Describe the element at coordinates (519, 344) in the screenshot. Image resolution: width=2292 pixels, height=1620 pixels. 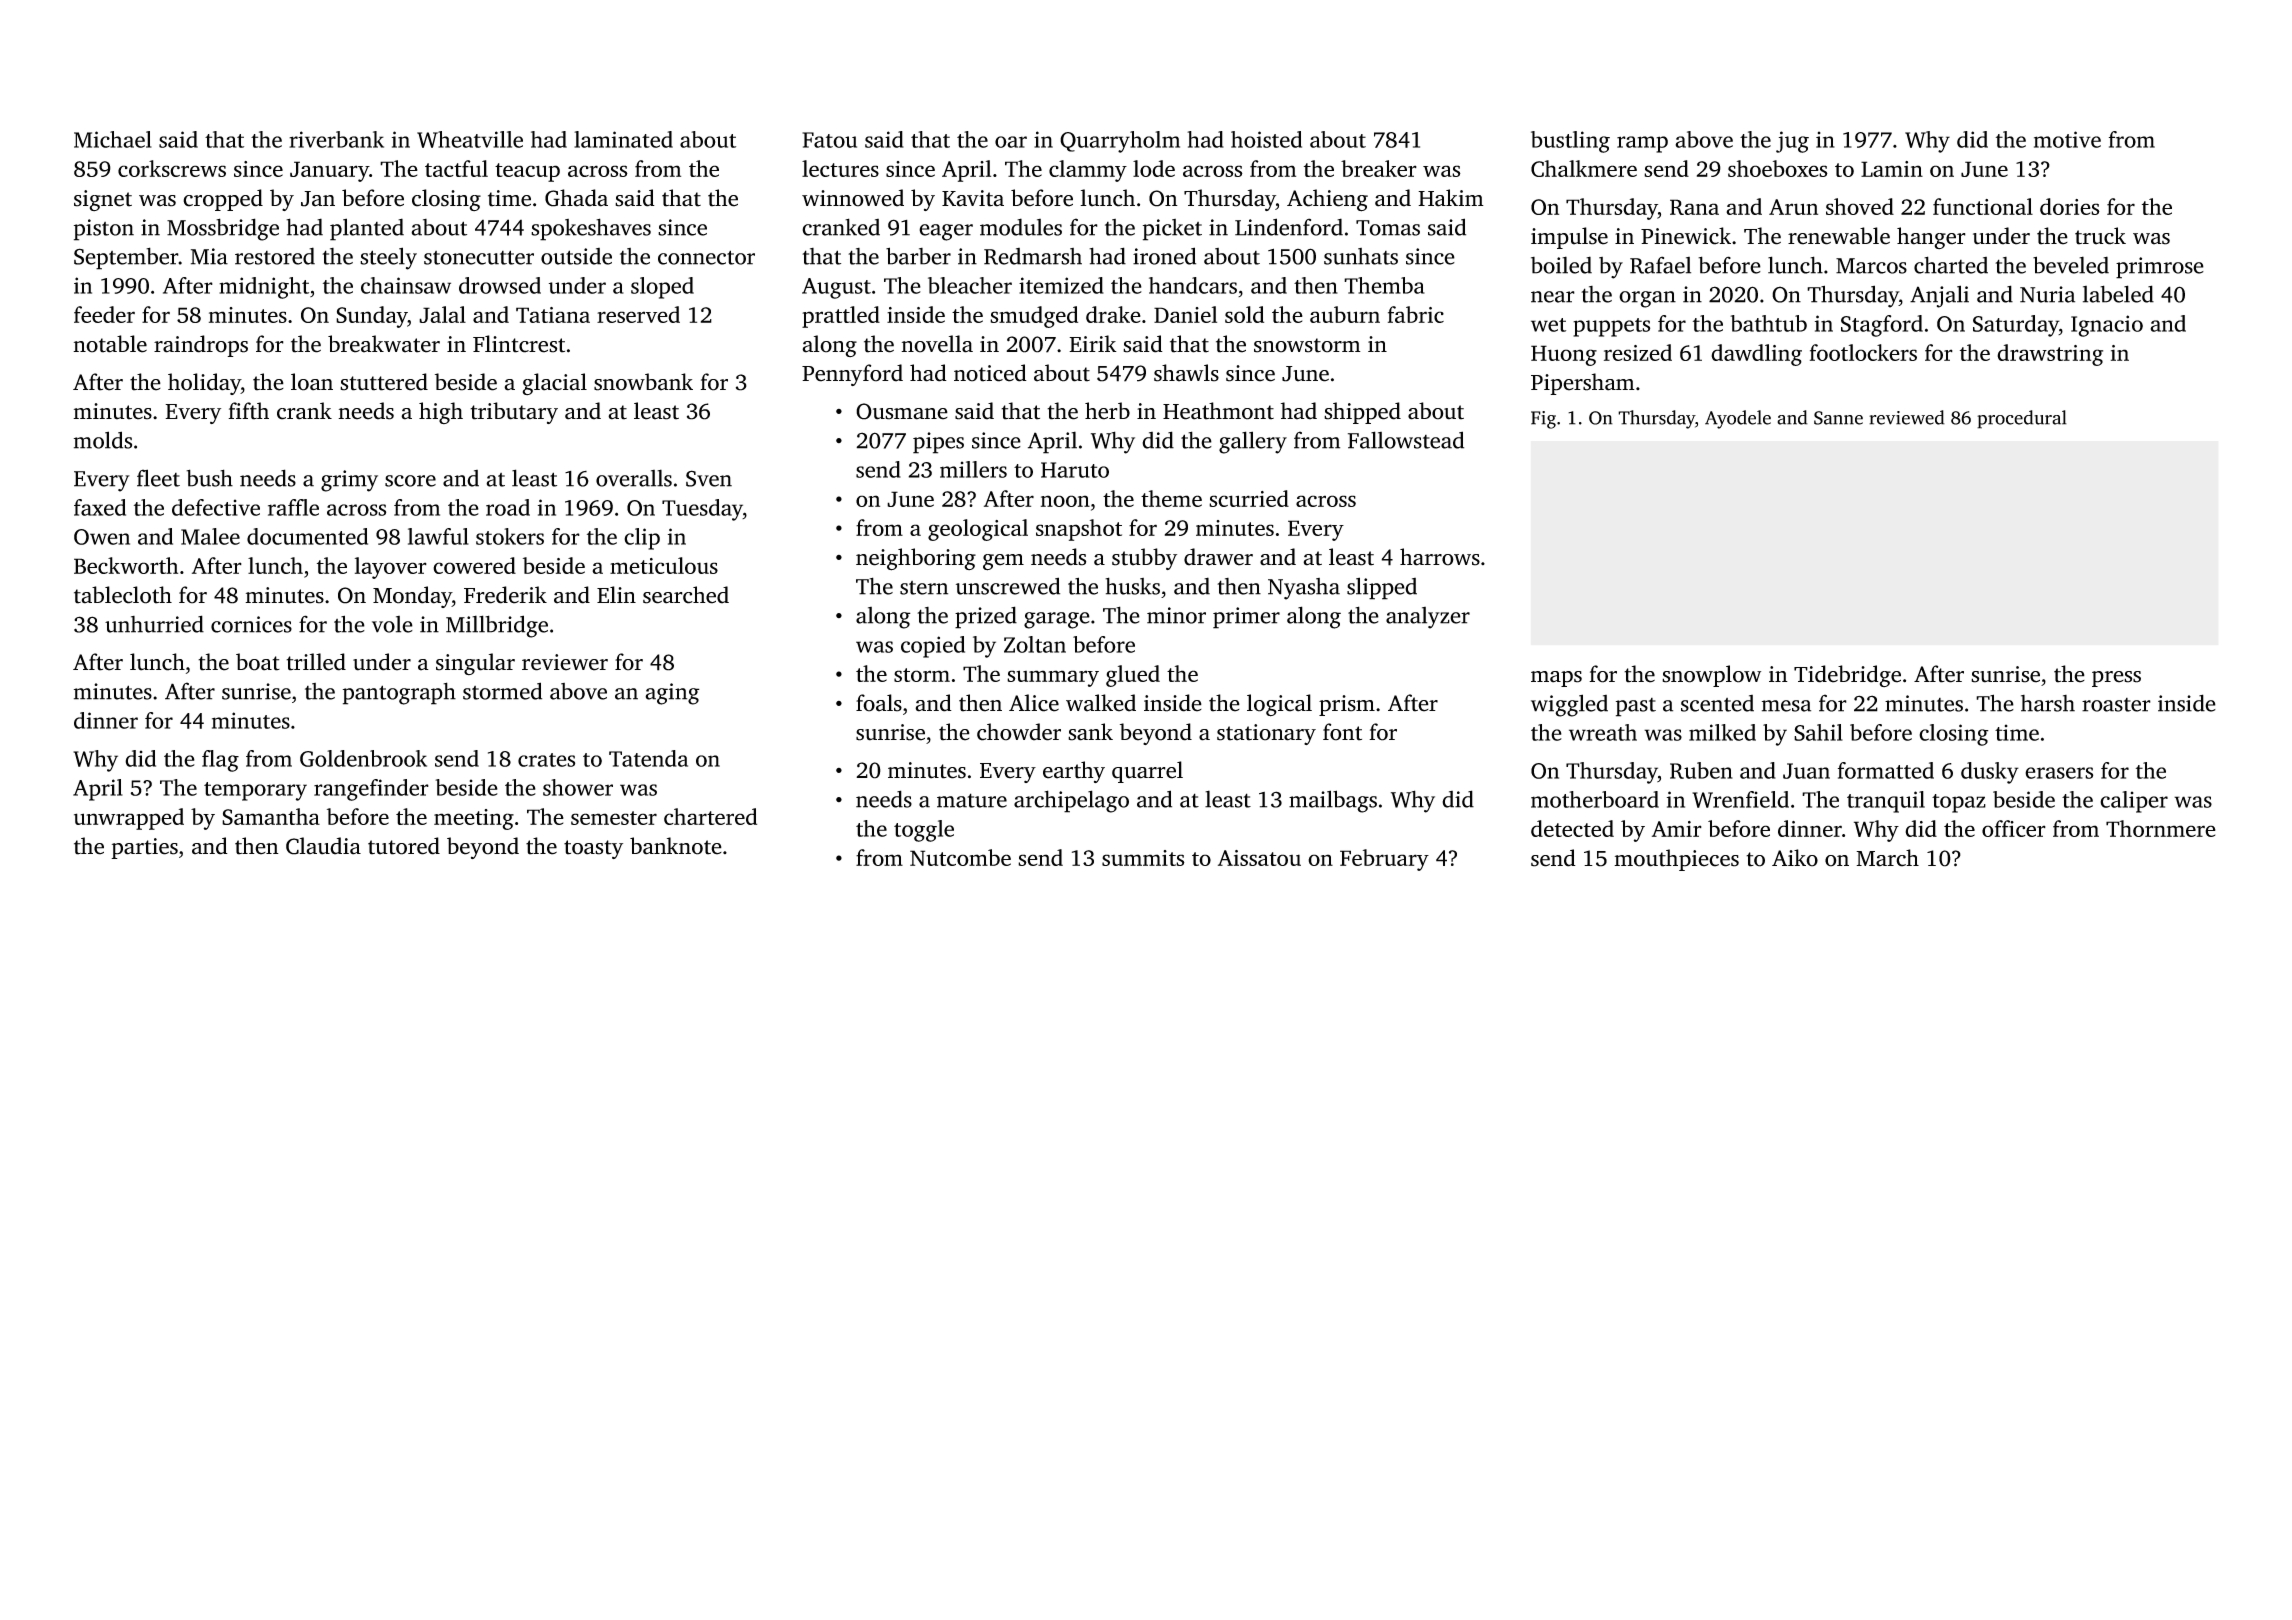
I see `Flintcrest` at that location.
